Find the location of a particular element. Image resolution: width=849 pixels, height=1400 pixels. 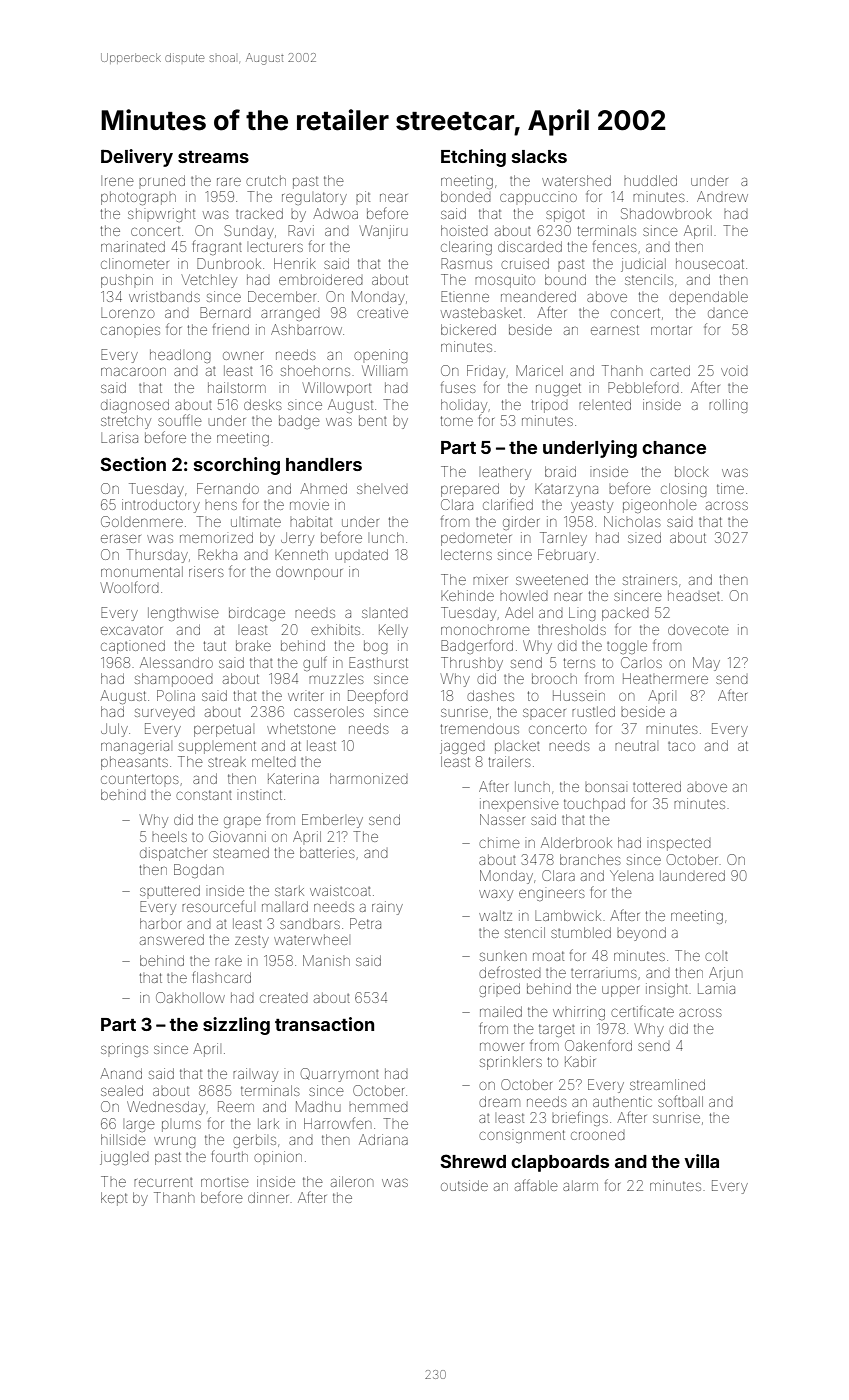

railway is located at coordinates (255, 1075).
